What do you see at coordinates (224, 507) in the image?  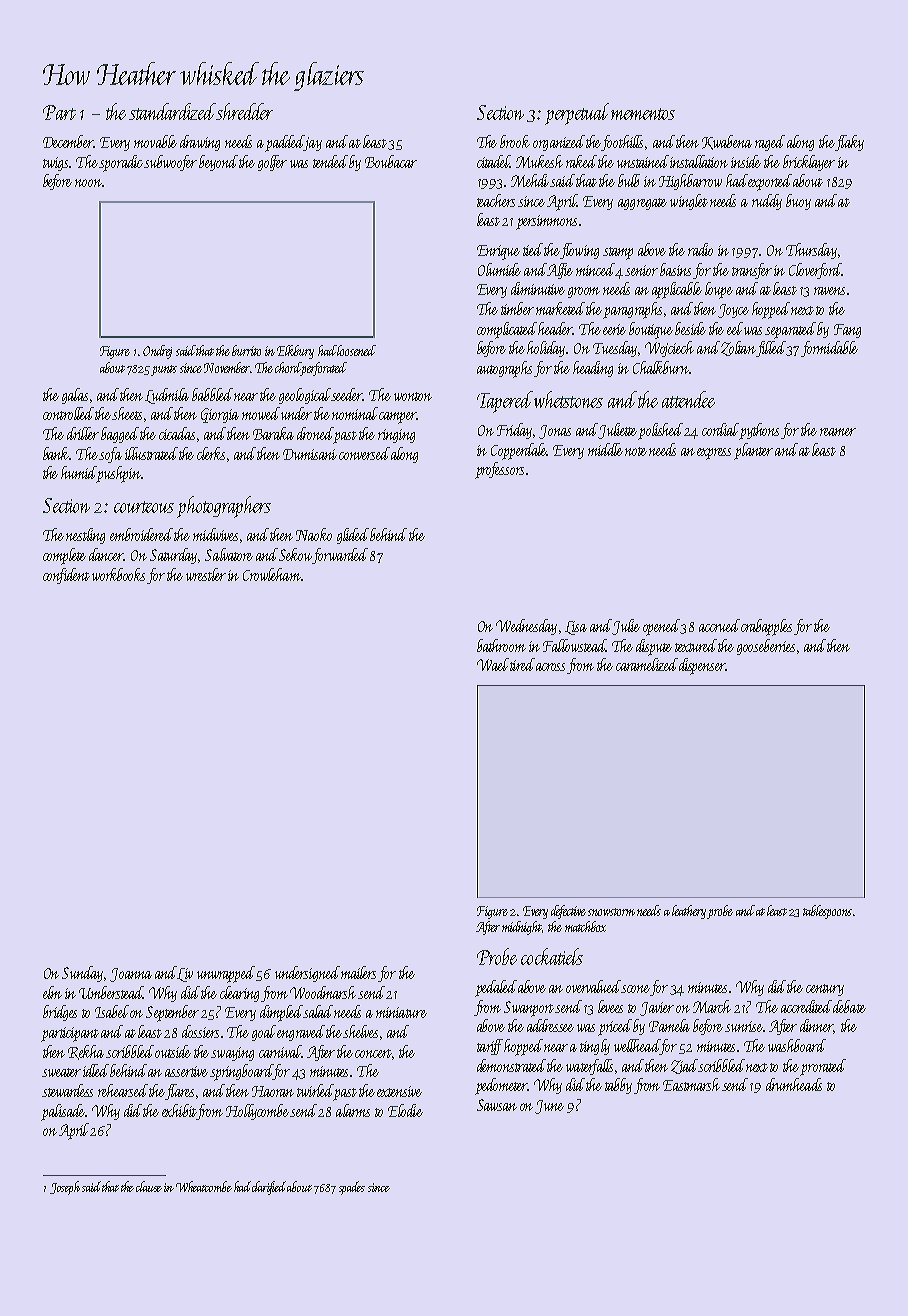 I see `photographers` at bounding box center [224, 507].
